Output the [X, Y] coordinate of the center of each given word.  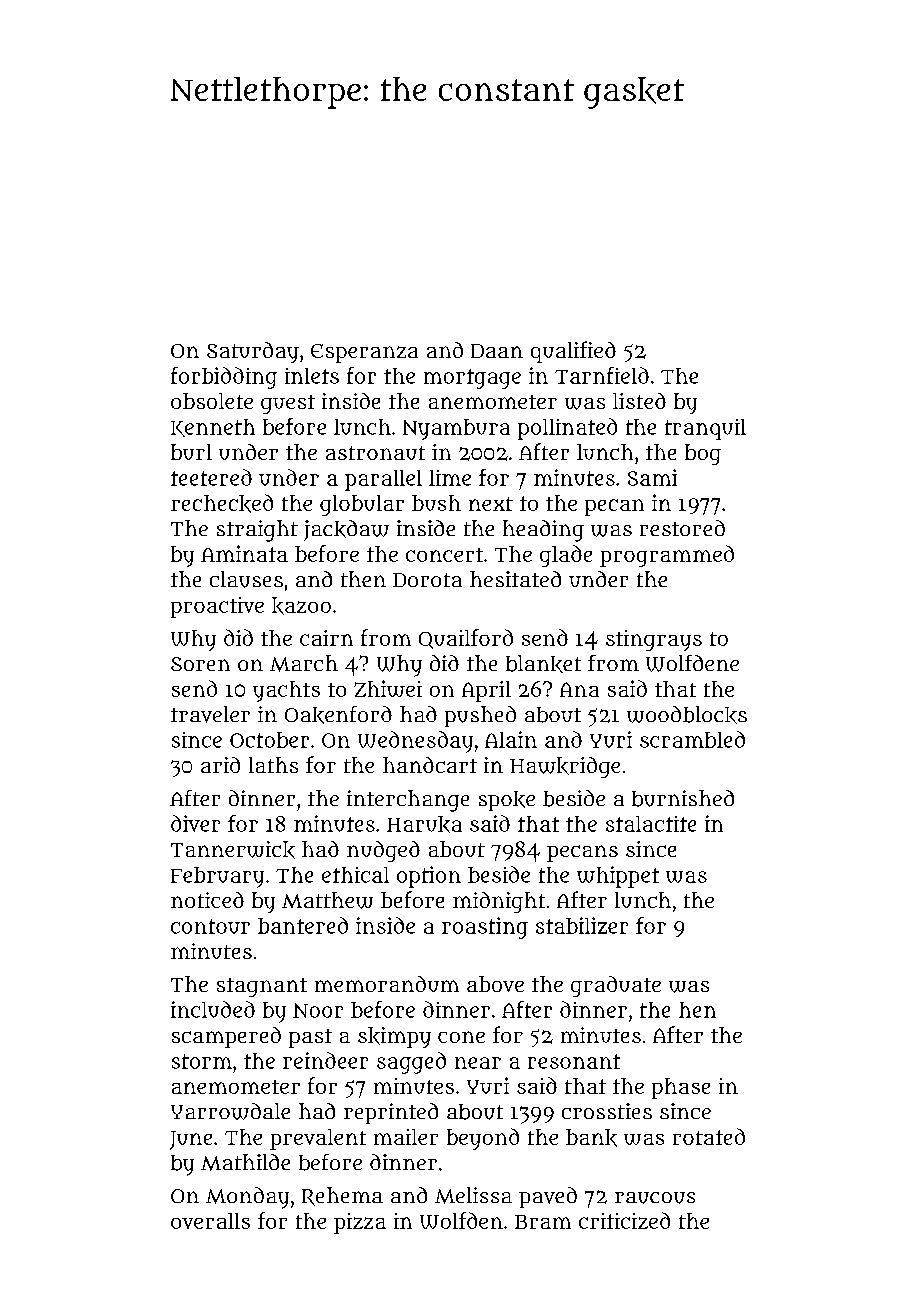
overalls [210, 1221]
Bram [543, 1222]
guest [288, 404]
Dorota [427, 580]
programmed [667, 556]
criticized [624, 1220]
